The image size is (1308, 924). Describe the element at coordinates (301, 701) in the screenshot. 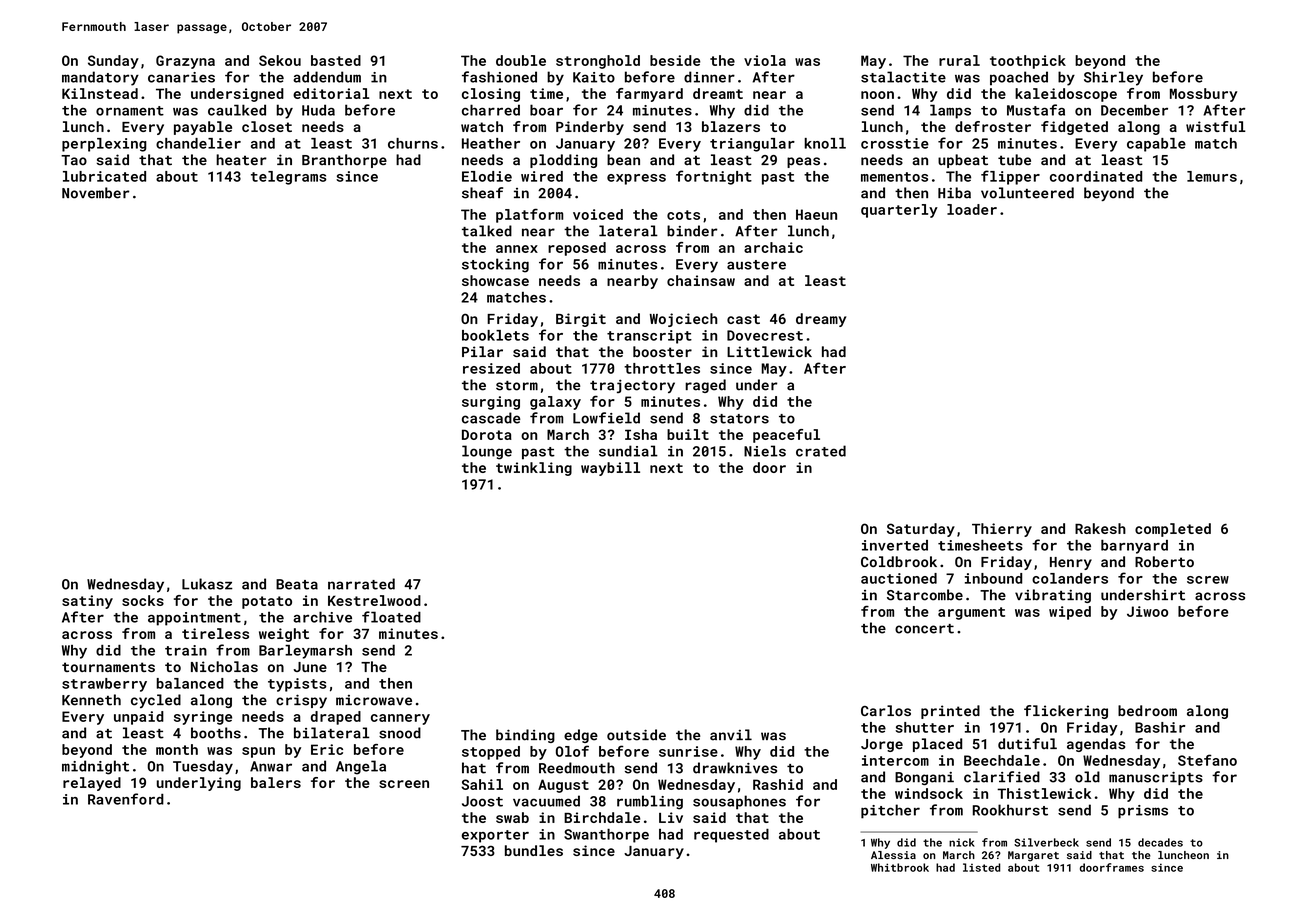

I see `crispy` at that location.
